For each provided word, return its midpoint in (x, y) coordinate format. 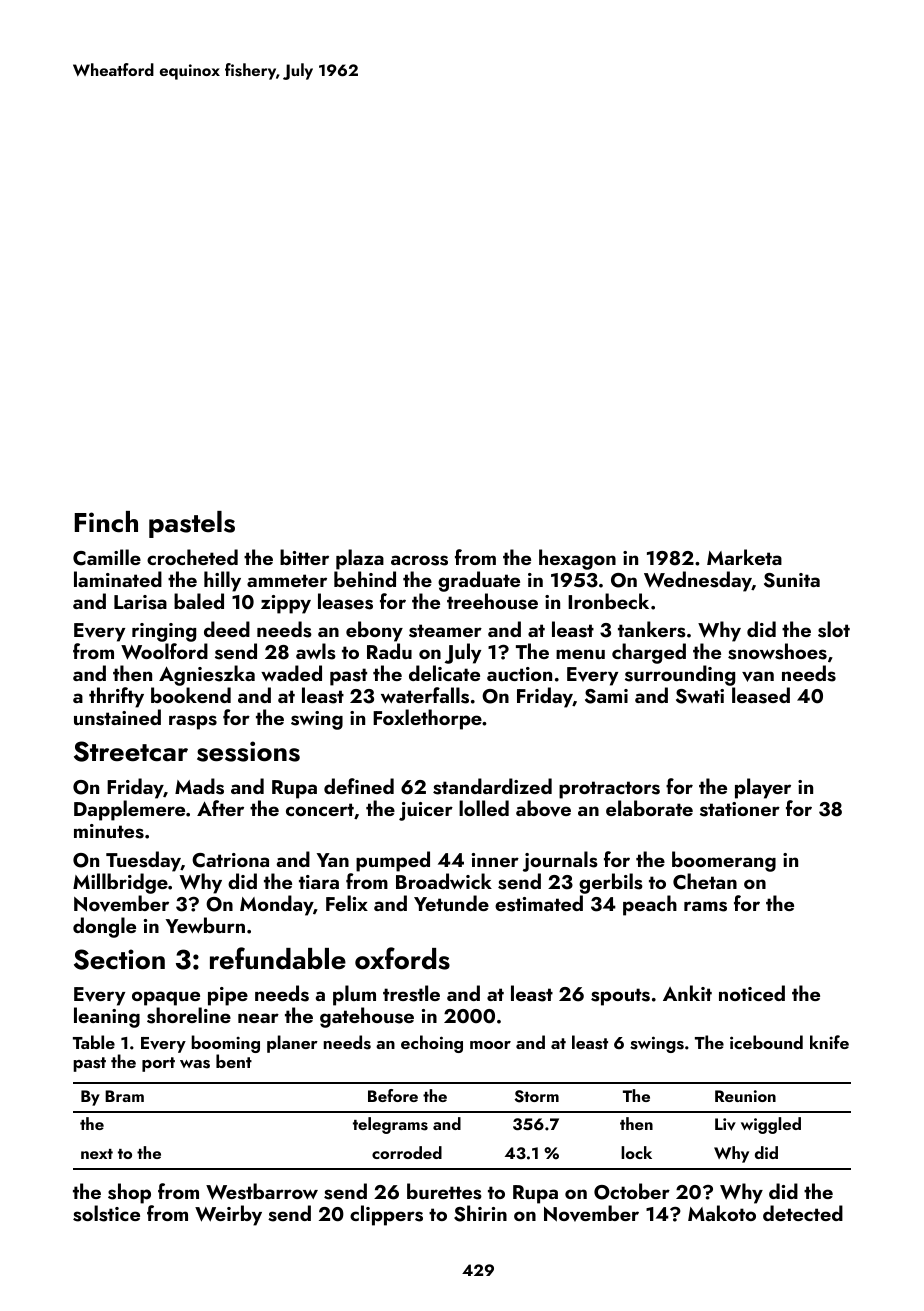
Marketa (744, 557)
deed (227, 629)
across (419, 560)
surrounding (680, 677)
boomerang (724, 861)
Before (393, 1095)
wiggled (771, 1125)
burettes (444, 1191)
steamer (445, 631)
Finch (106, 522)
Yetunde (451, 903)
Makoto (722, 1213)
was (195, 1064)
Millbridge (120, 883)
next (97, 1154)
